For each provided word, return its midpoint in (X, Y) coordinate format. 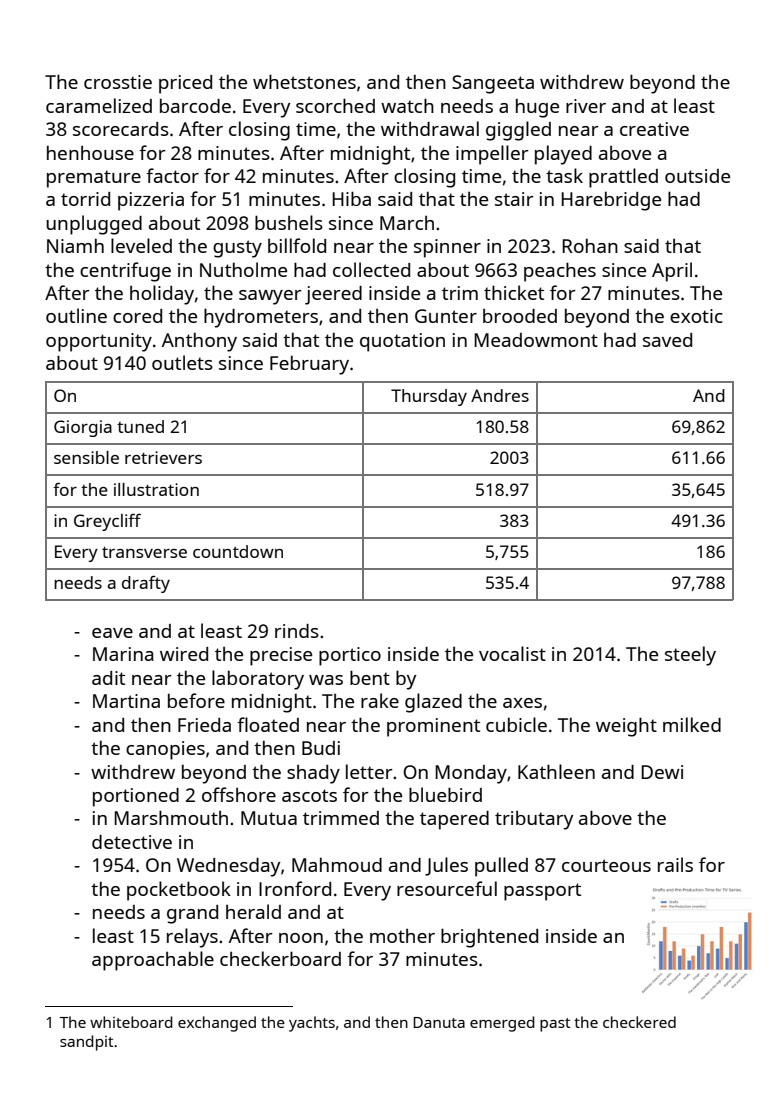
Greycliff (107, 522)
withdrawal (430, 128)
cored (137, 316)
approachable (153, 961)
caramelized (99, 105)
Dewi (662, 772)
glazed (433, 703)
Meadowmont (536, 340)
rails (675, 864)
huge (537, 108)
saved (667, 340)
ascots (309, 795)
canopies (165, 750)
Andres (500, 395)
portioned (136, 797)
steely (690, 656)
